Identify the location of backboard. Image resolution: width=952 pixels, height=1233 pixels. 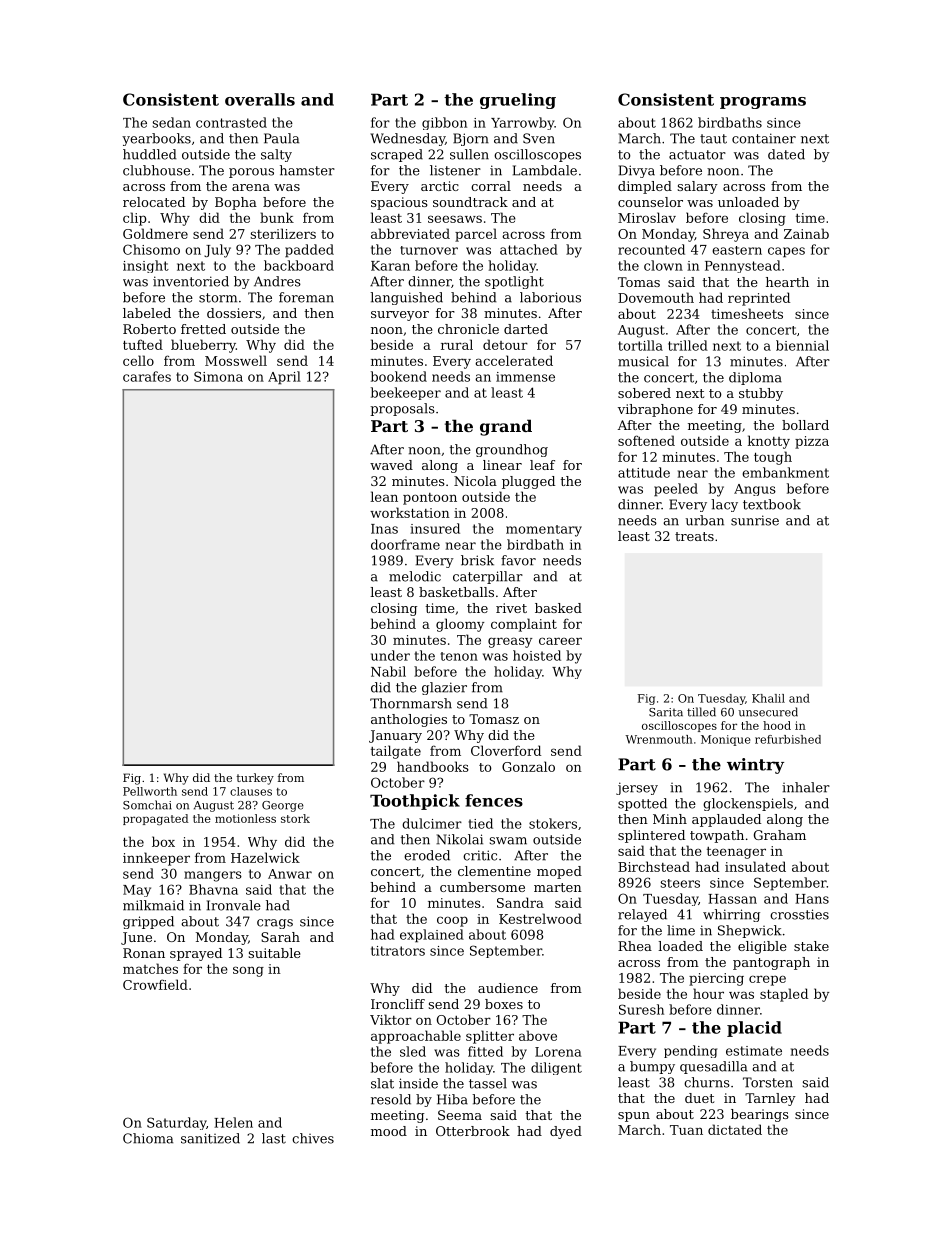
(299, 265).
